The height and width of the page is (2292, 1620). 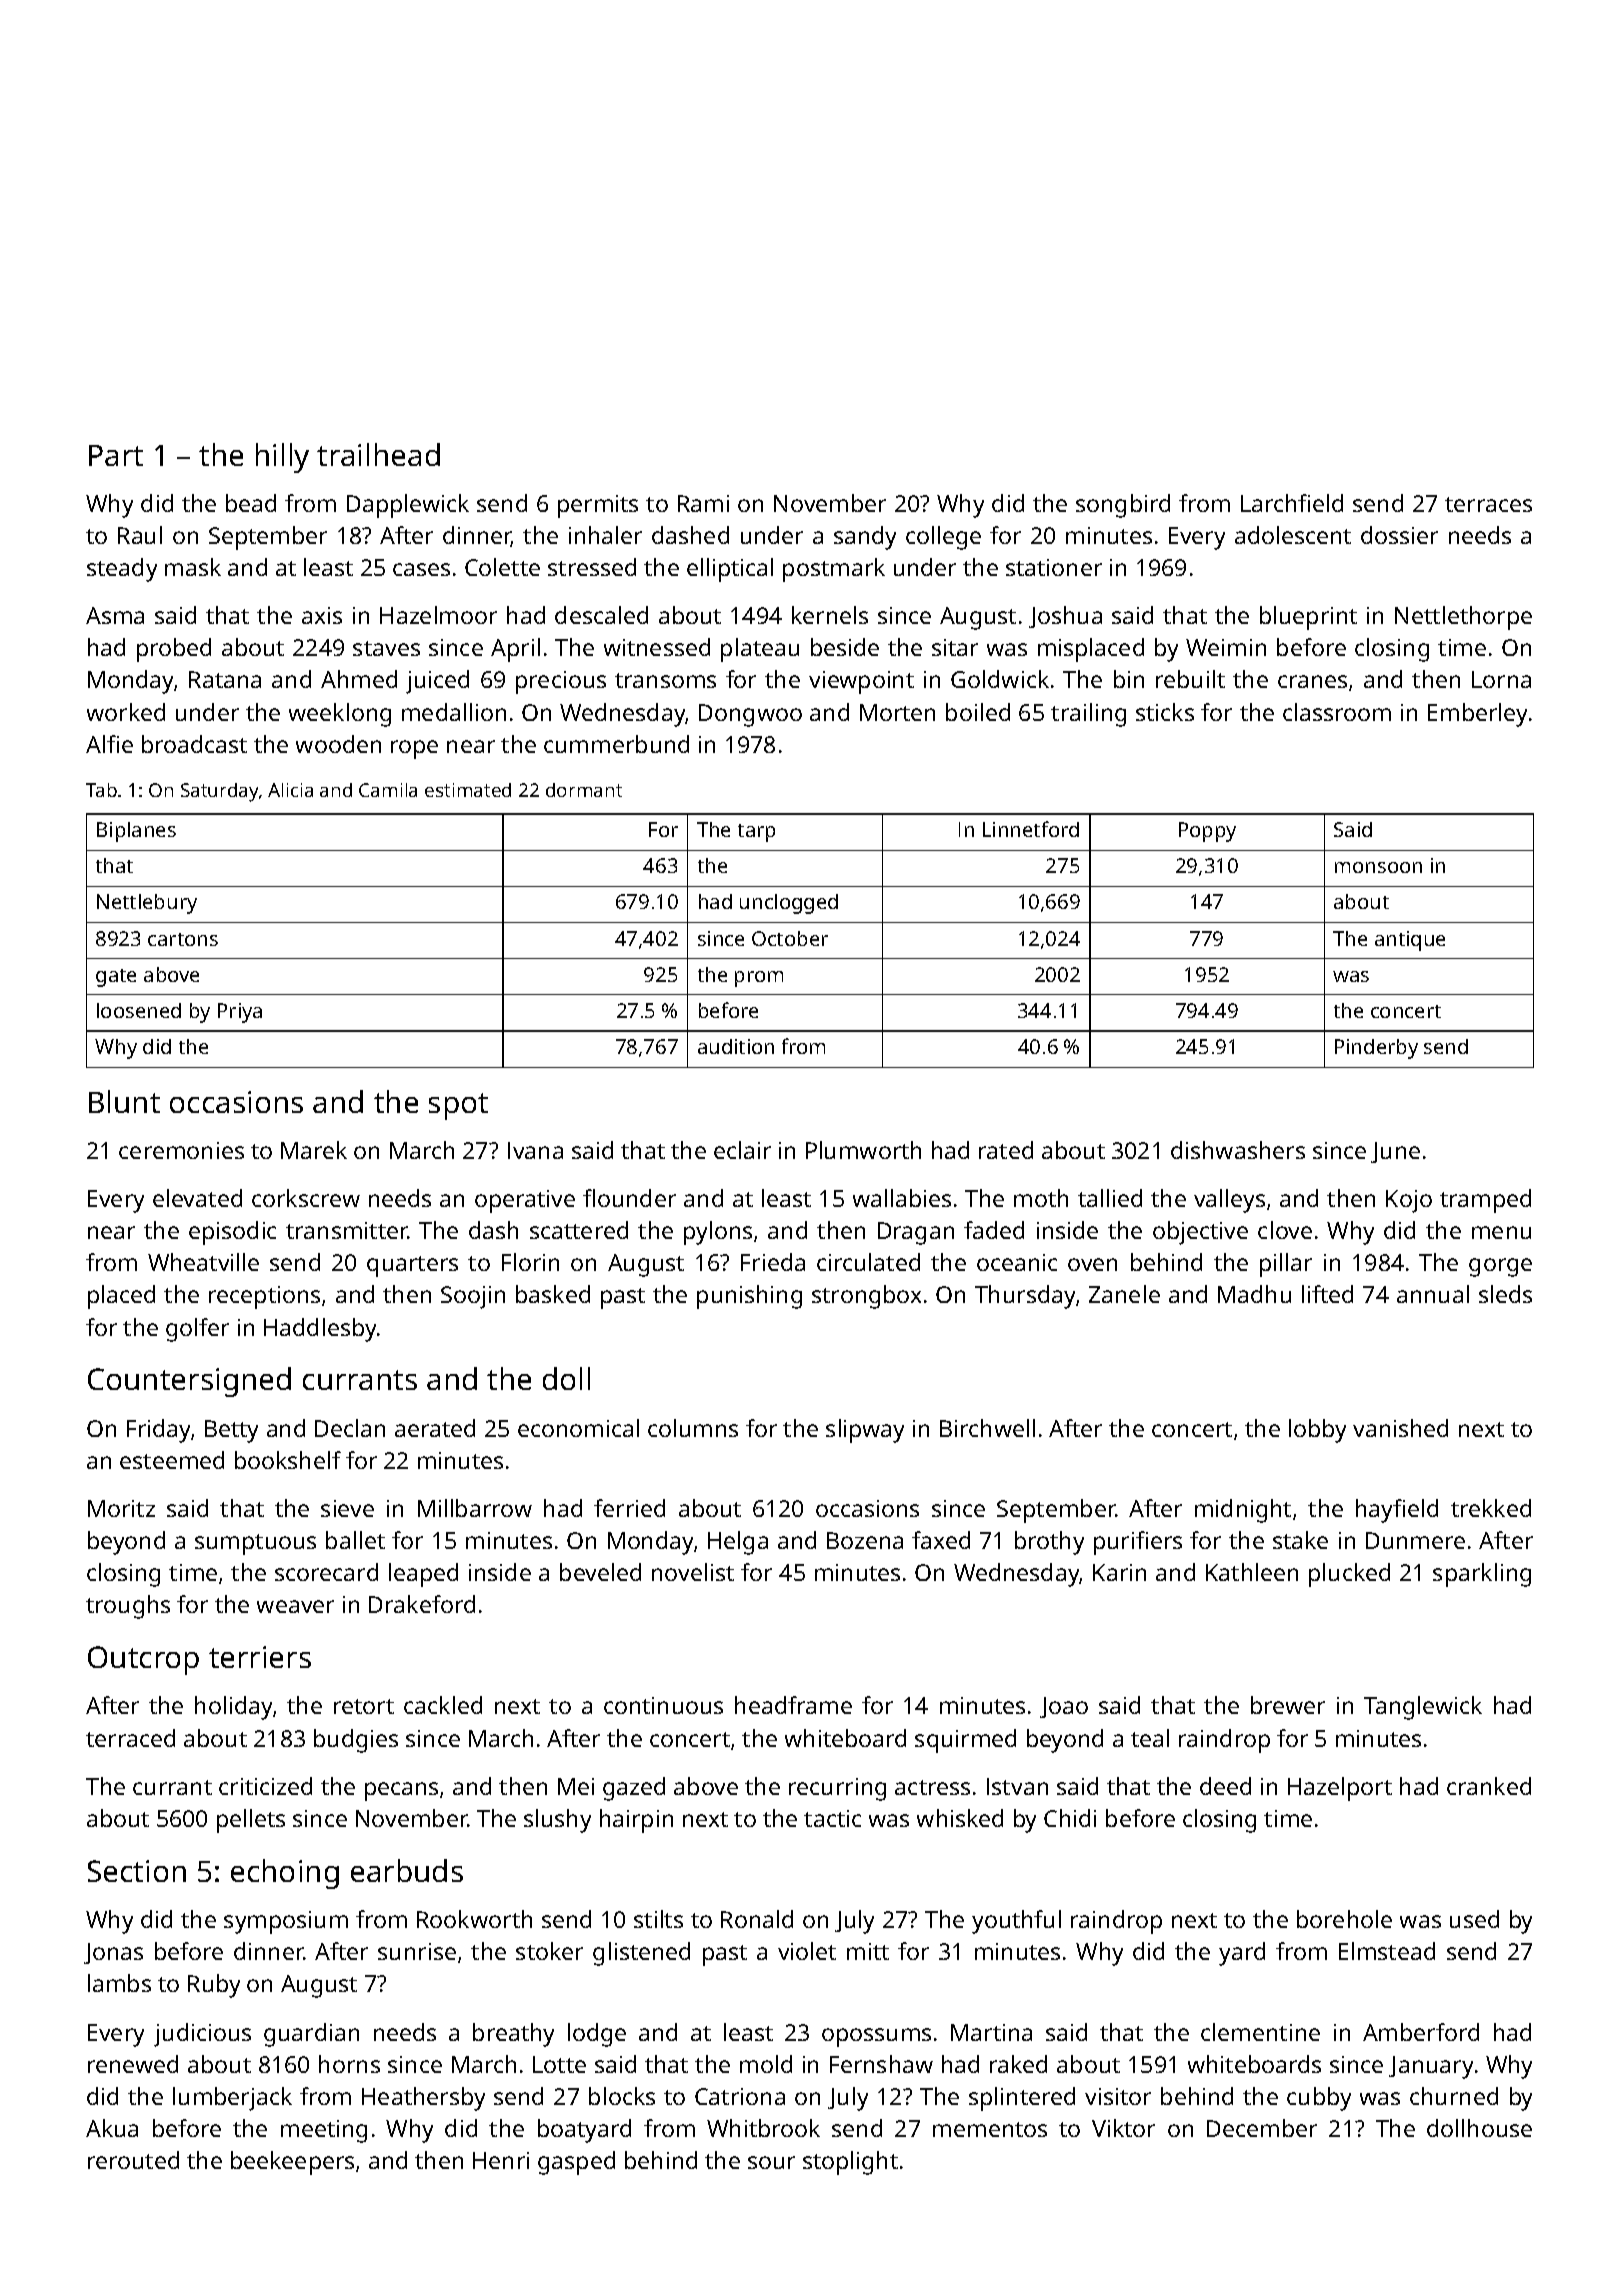 I want to click on prom, so click(x=759, y=979).
